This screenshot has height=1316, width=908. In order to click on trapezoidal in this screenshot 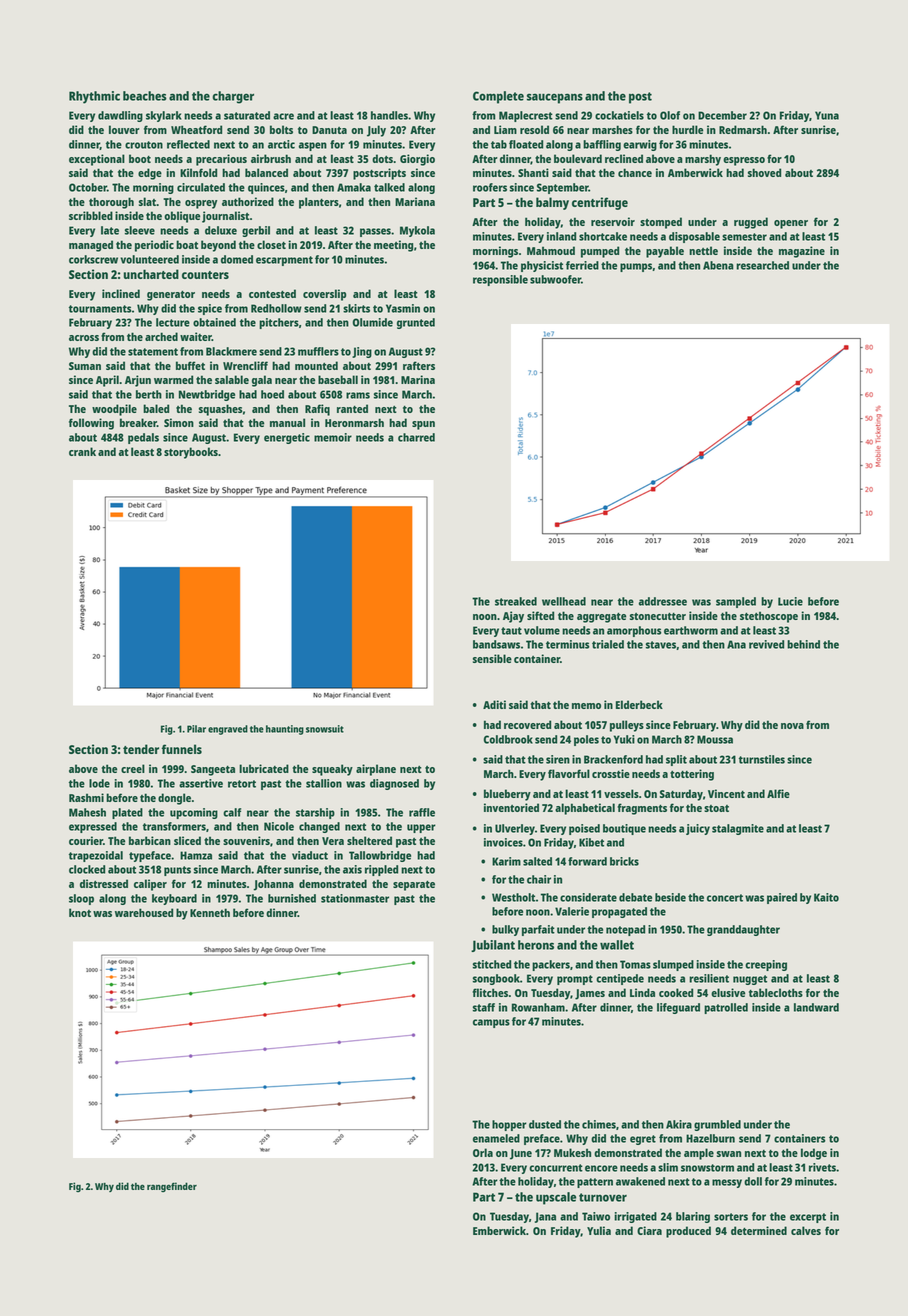, I will do `click(96, 856)`.
